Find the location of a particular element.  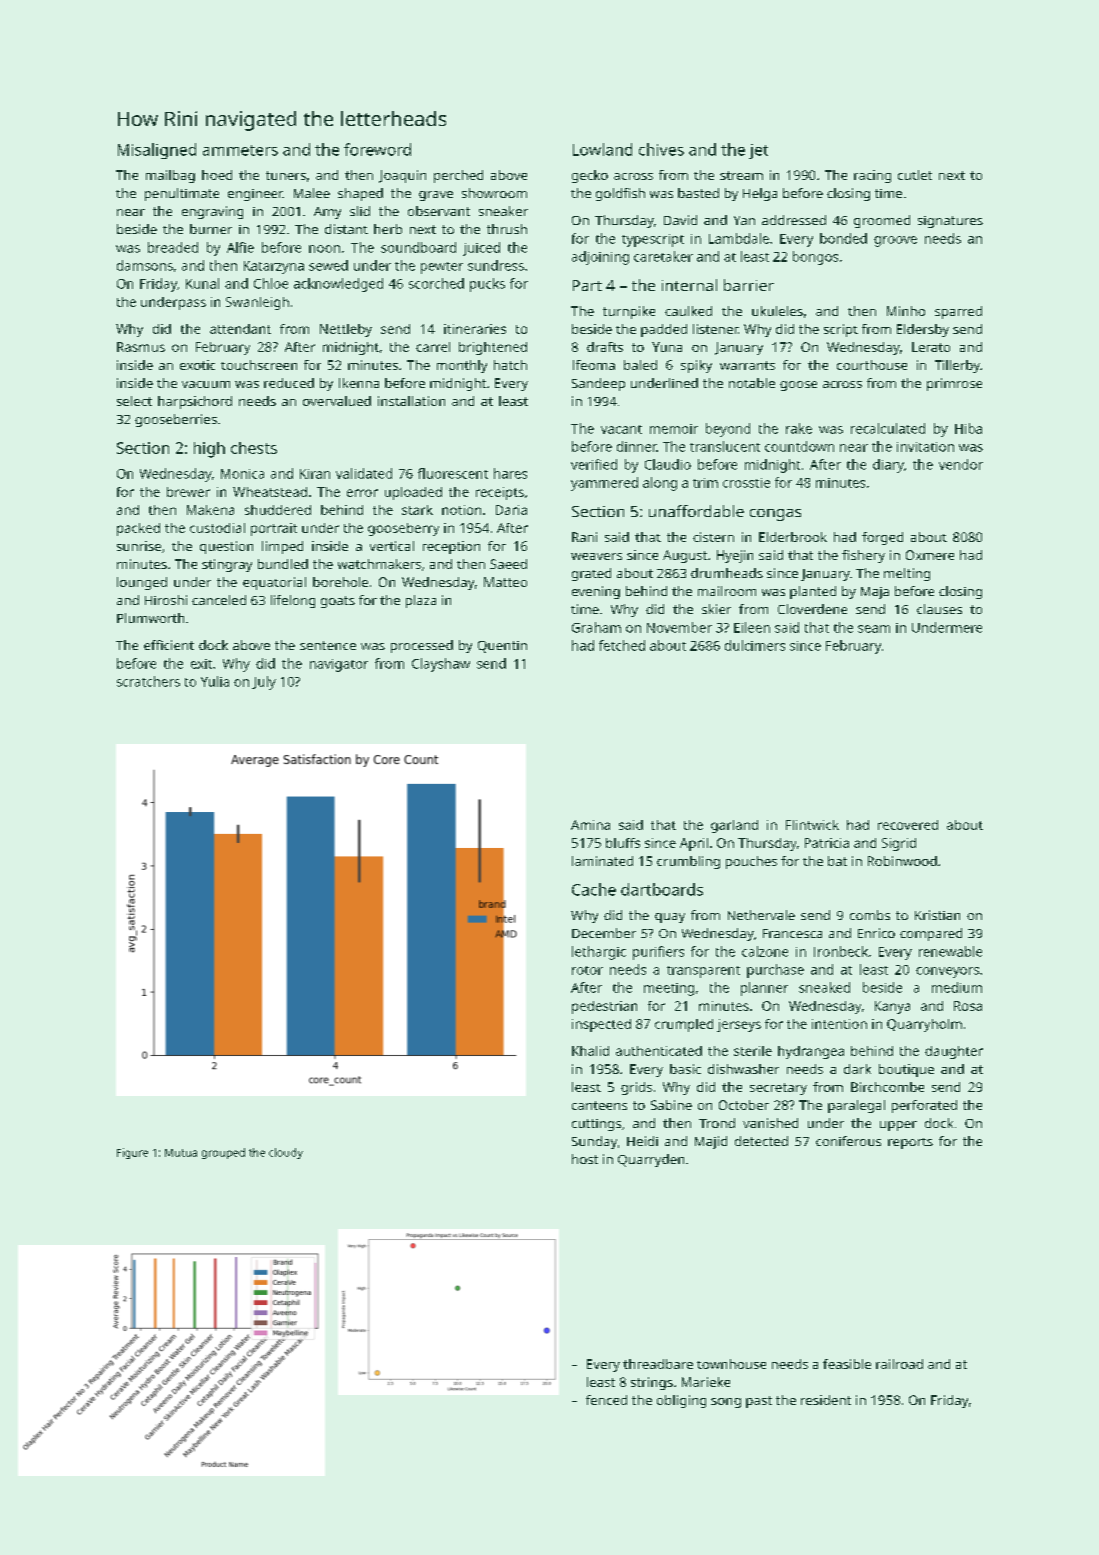

recovered is located at coordinates (908, 825).
